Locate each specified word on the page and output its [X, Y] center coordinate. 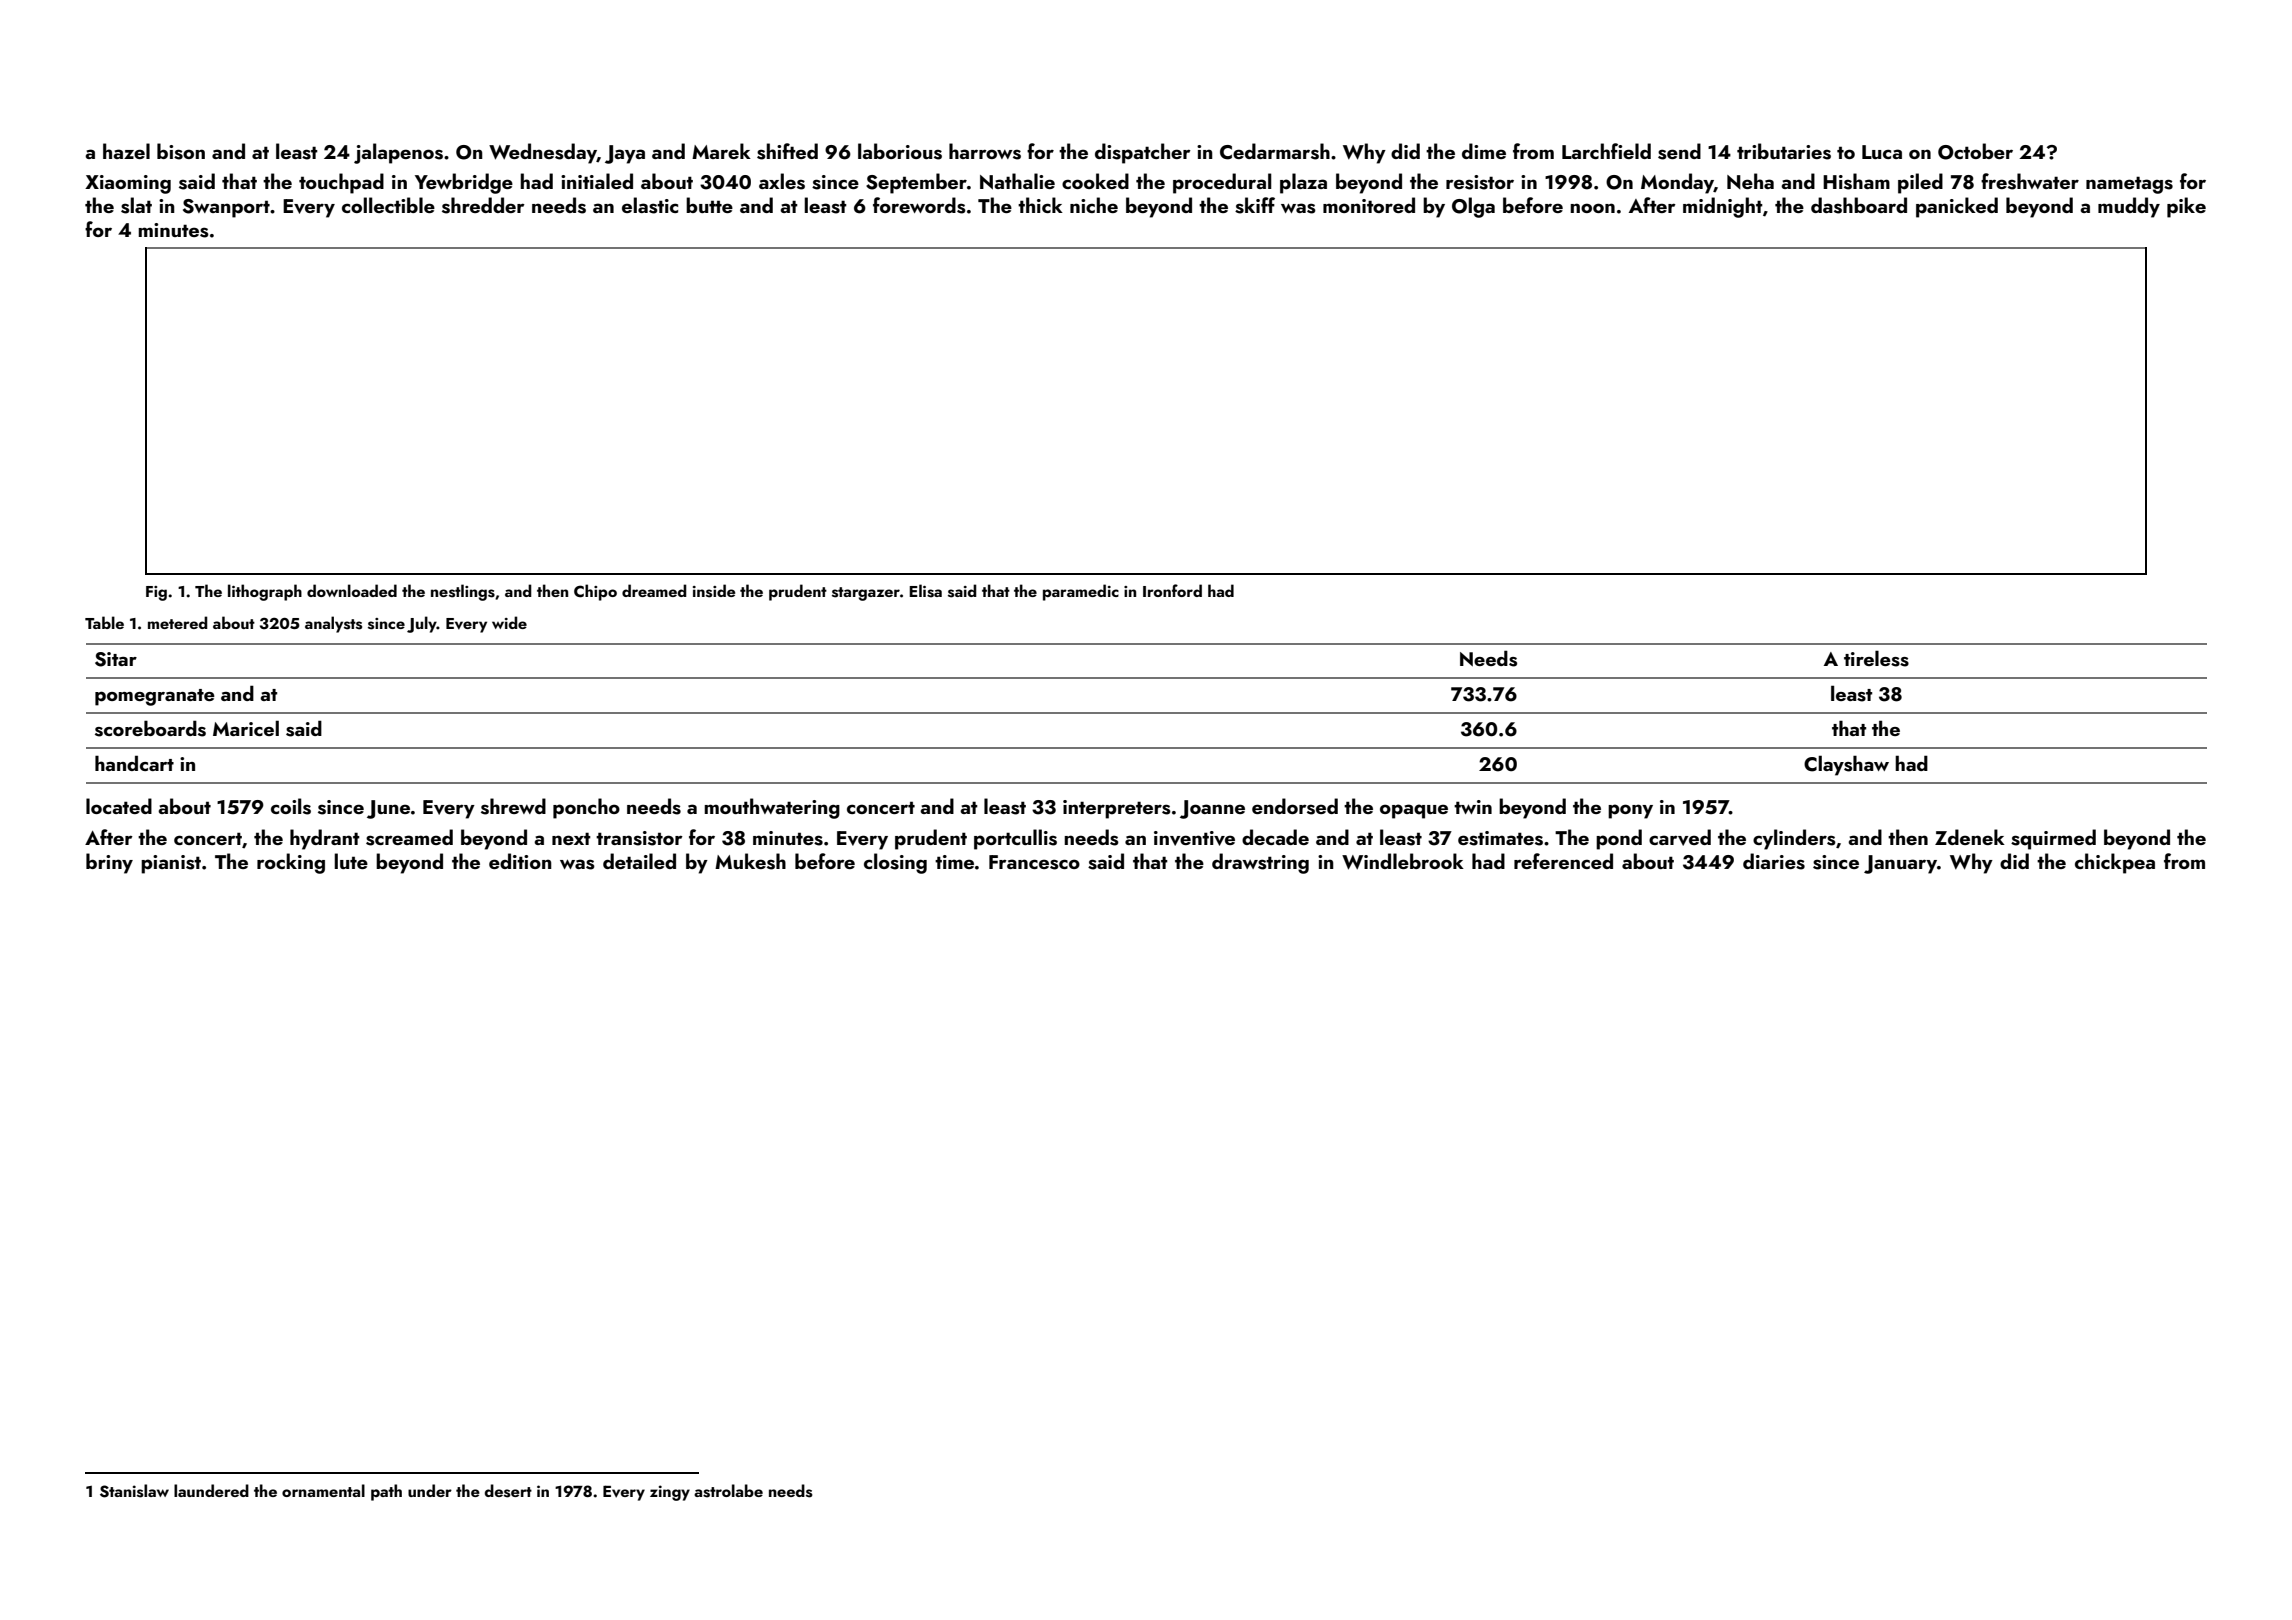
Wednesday [543, 153]
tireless [1876, 658]
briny [109, 863]
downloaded [352, 590]
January [1900, 864]
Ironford [1172, 590]
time [954, 862]
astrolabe [728, 1491]
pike [2186, 207]
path [386, 1492]
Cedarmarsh [1275, 151]
